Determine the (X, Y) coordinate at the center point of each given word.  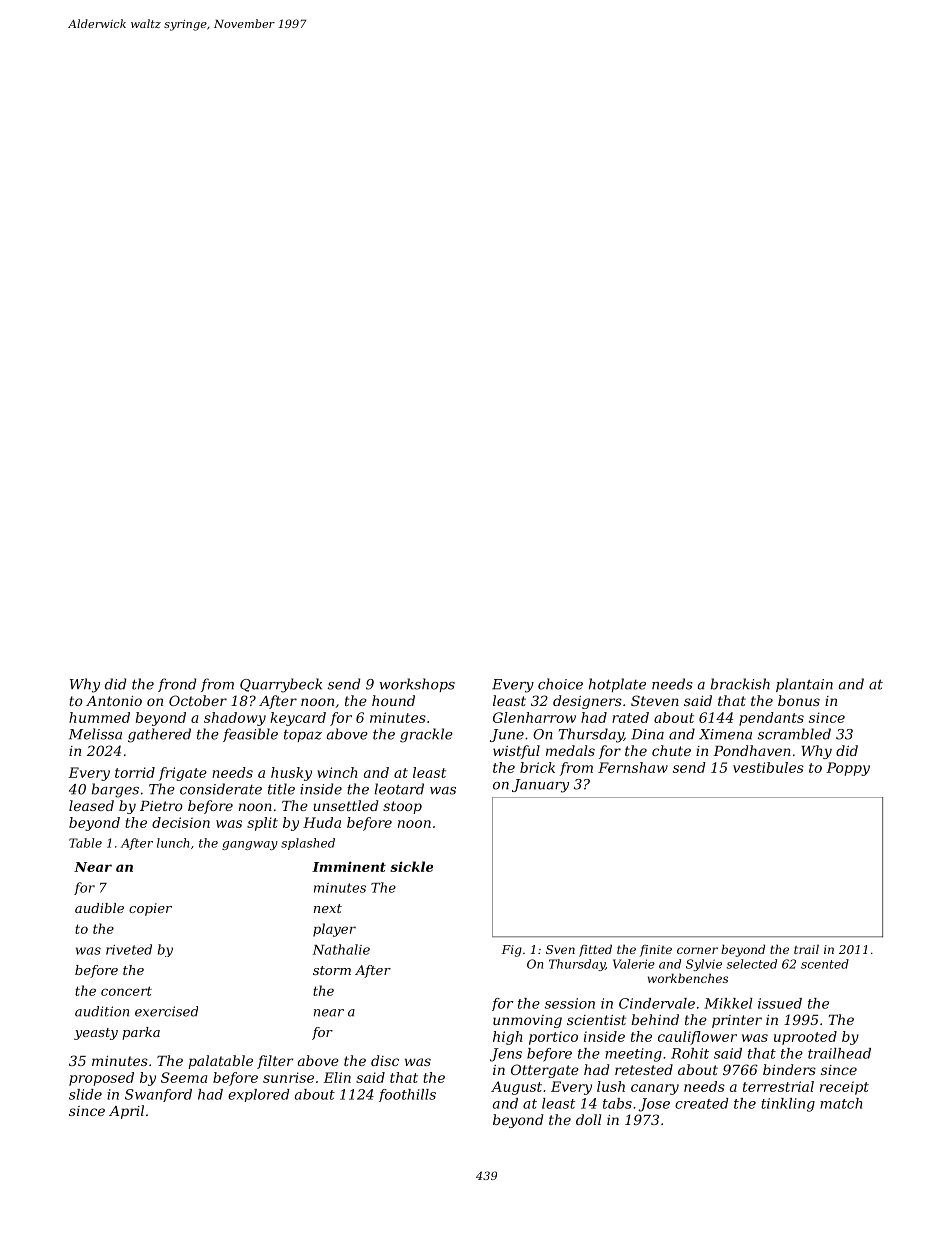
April (126, 1112)
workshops (417, 685)
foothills (407, 1095)
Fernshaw (633, 767)
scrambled (794, 734)
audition (102, 1011)
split (262, 824)
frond (177, 685)
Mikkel (728, 1003)
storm (332, 970)
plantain (804, 685)
